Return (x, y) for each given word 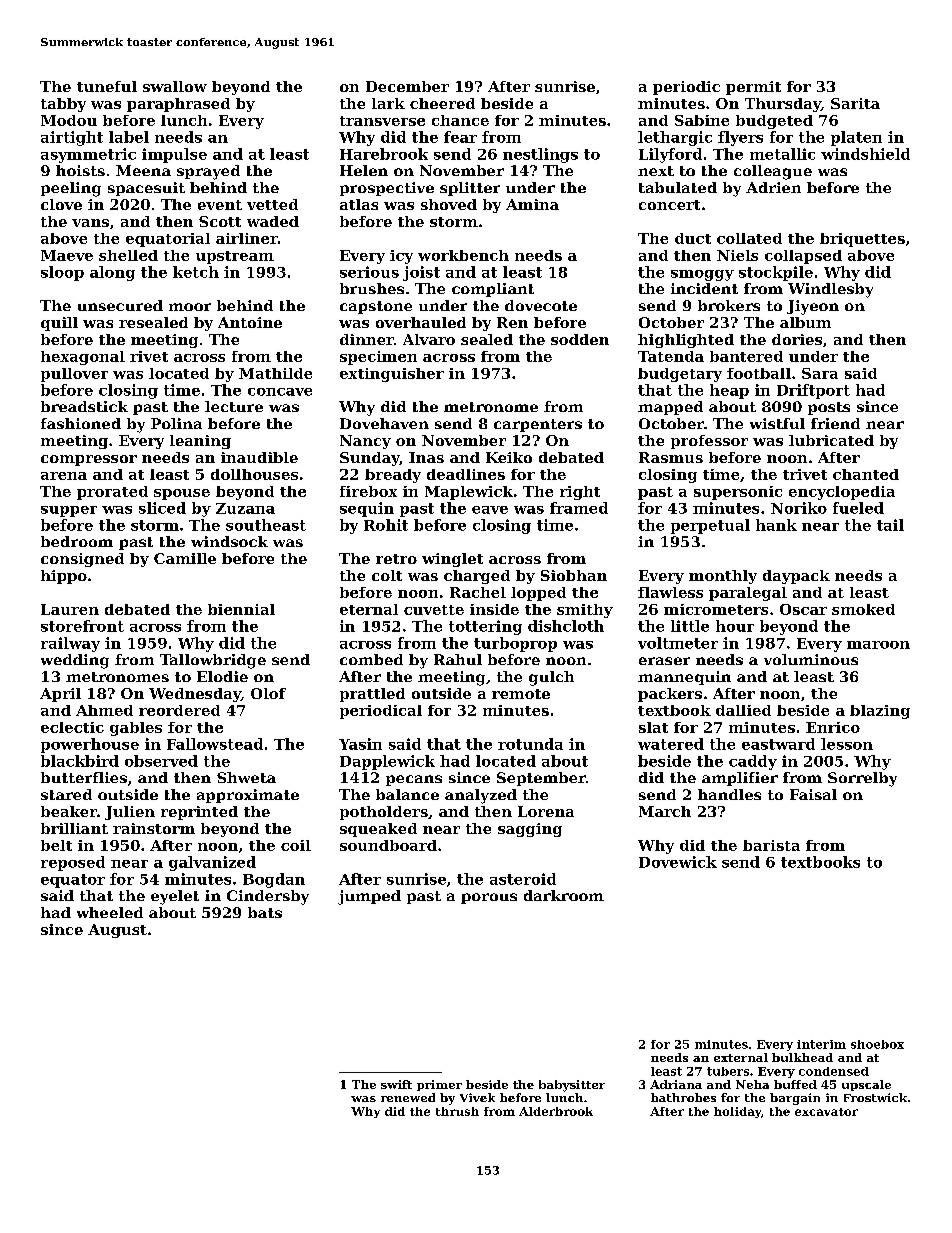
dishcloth (566, 626)
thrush (457, 1111)
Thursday (783, 105)
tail (890, 525)
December (407, 86)
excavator (826, 1112)
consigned (82, 560)
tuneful (107, 86)
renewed (408, 1097)
